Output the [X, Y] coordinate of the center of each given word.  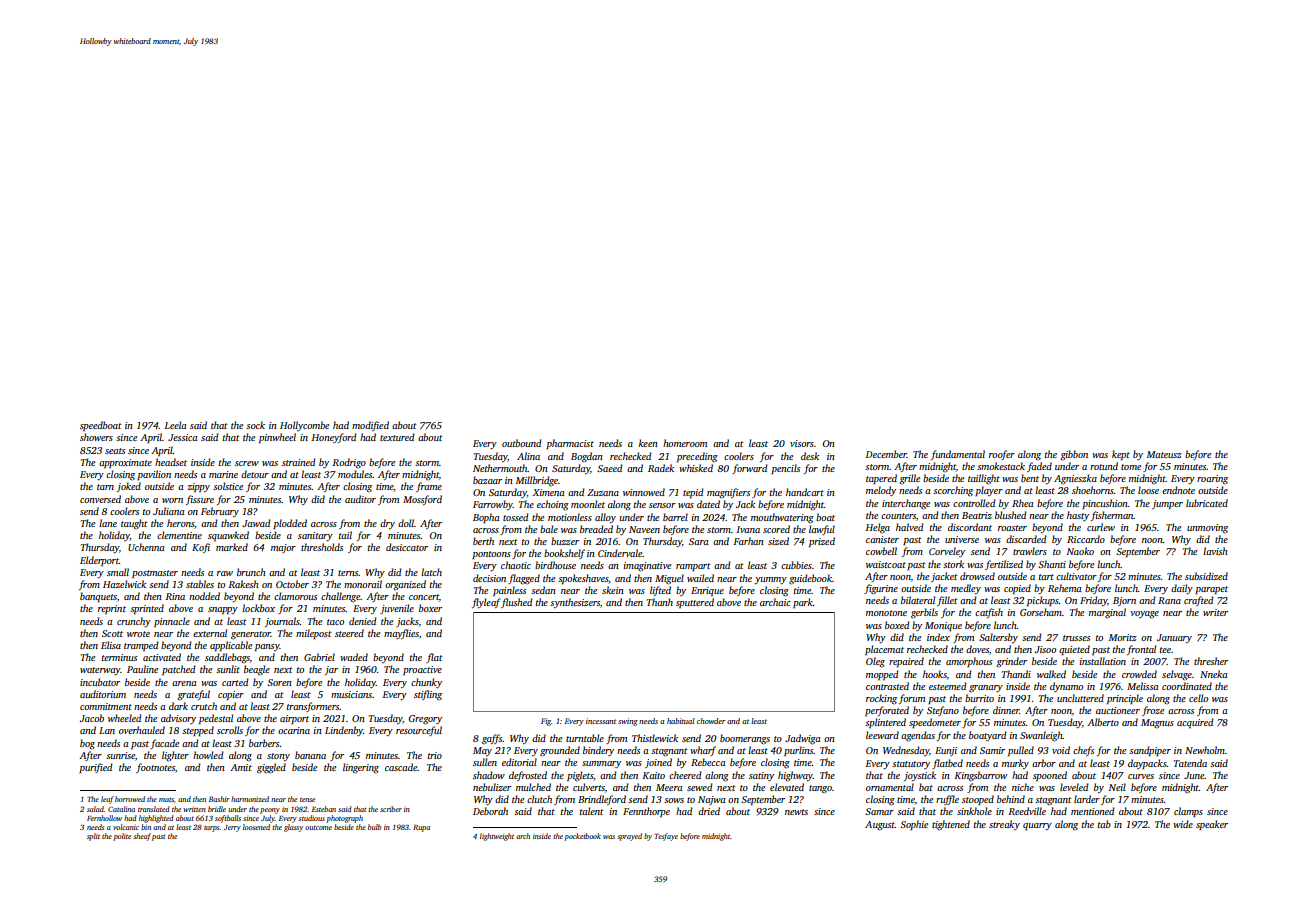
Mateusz [1164, 454]
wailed [700, 578]
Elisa [111, 645]
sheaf [142, 837]
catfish [989, 613]
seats [115, 451]
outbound [522, 443]
